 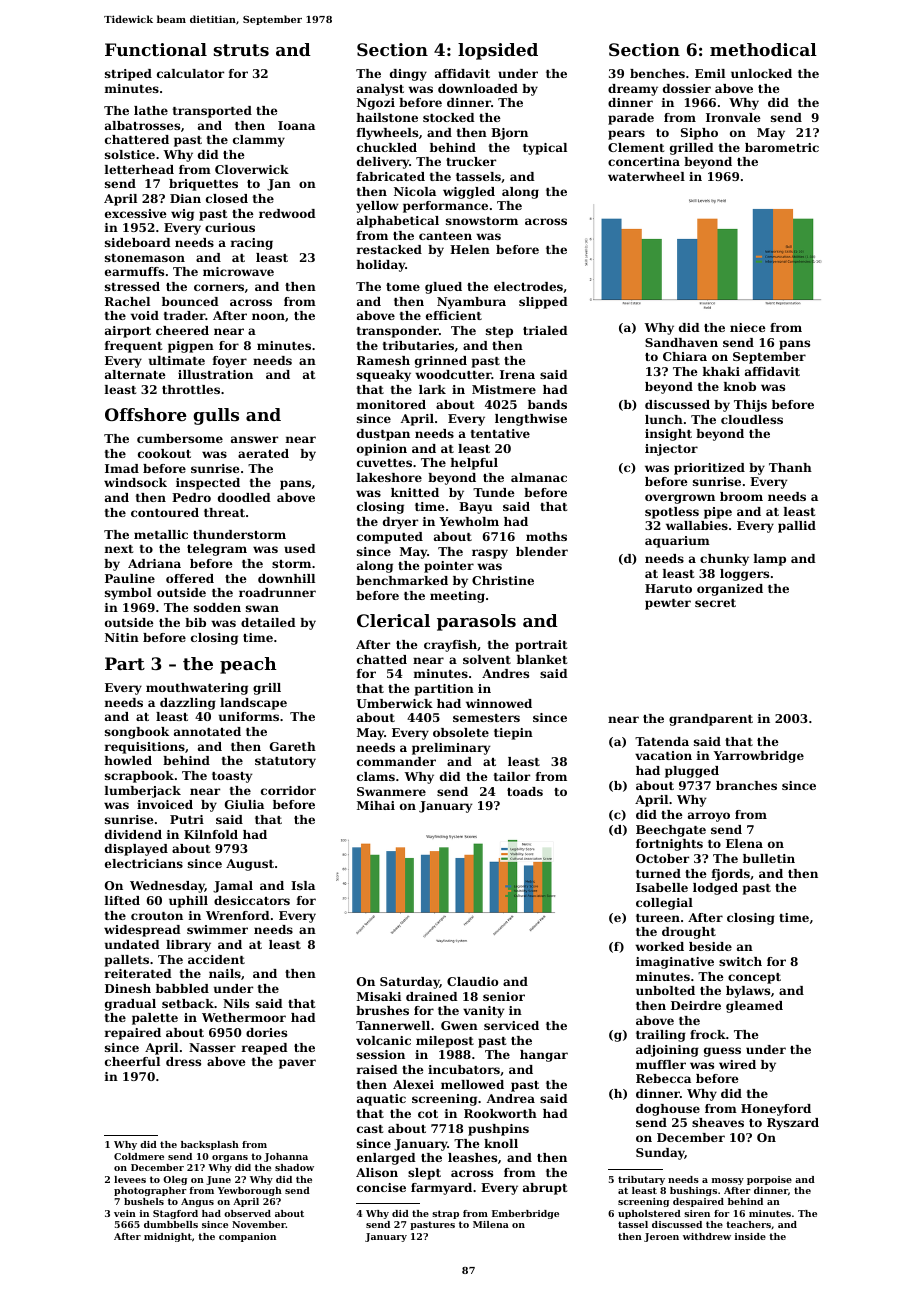 I want to click on lopsided, so click(x=498, y=51).
